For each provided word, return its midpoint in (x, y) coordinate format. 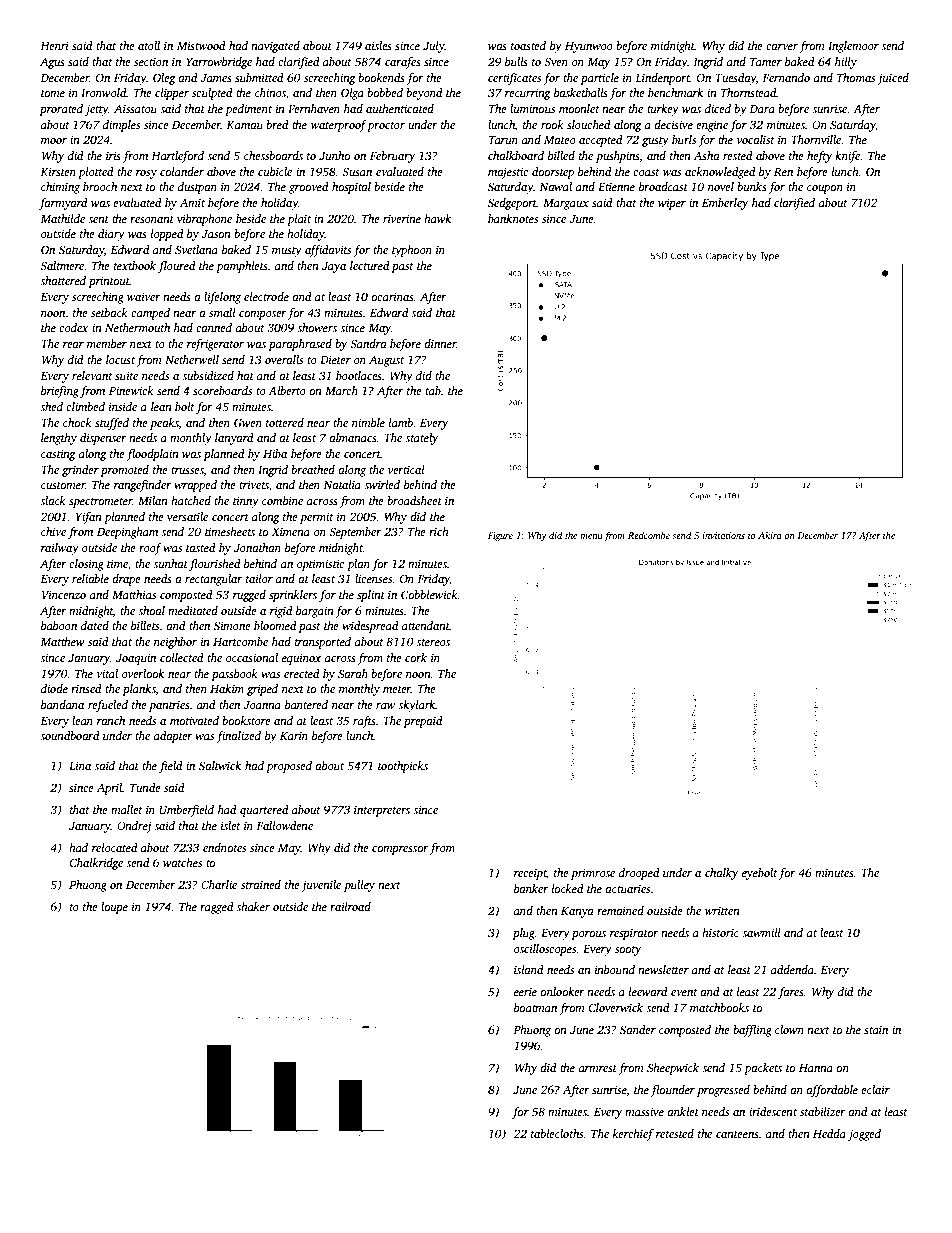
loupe (114, 908)
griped (262, 690)
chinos (270, 92)
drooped (639, 874)
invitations (723, 535)
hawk (437, 218)
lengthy (59, 439)
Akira (770, 535)
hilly (846, 63)
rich (439, 531)
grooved (309, 188)
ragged (217, 908)
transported (323, 643)
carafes (403, 63)
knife (847, 157)
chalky (721, 874)
